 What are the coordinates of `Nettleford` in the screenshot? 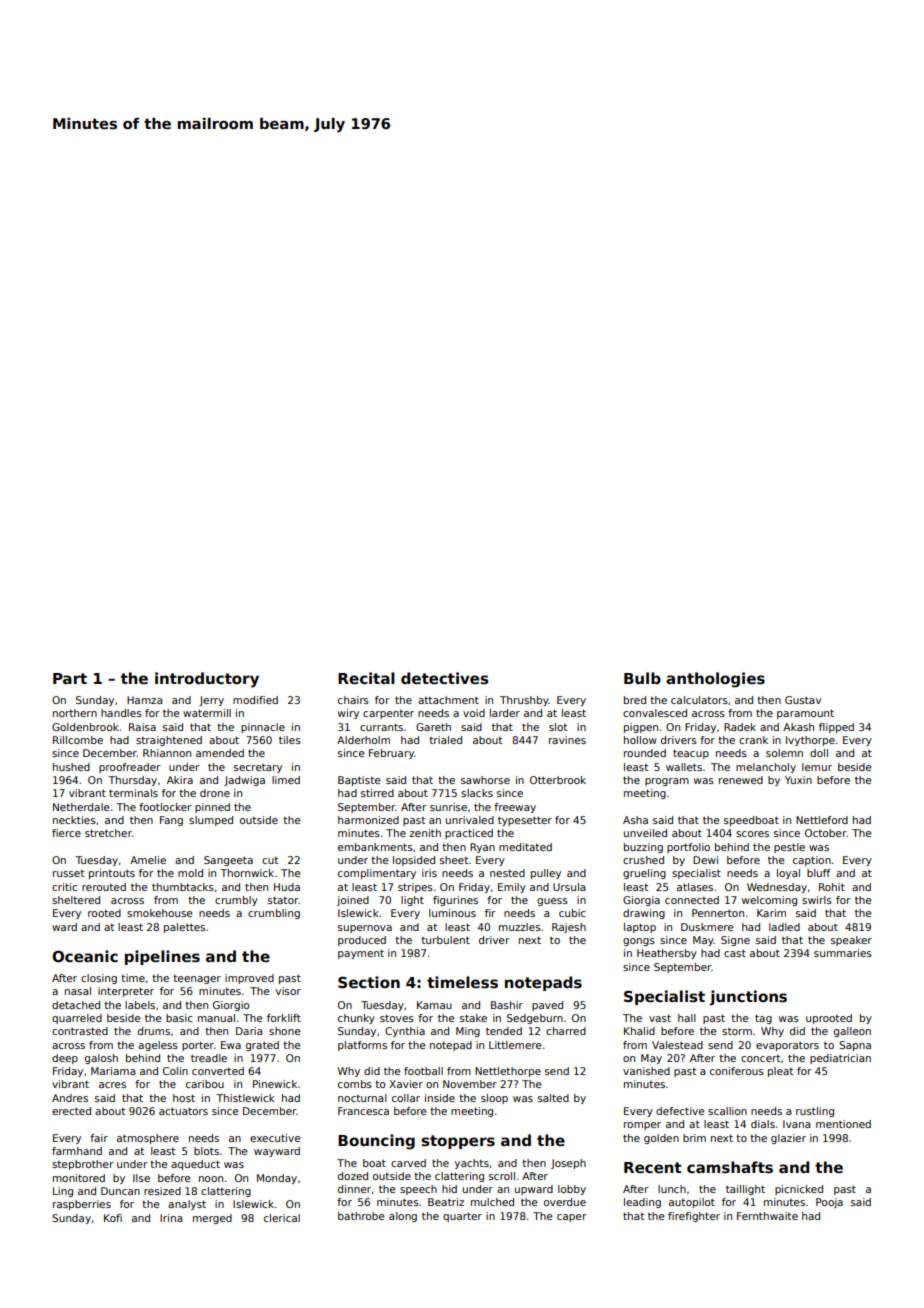 It's located at (822, 820).
